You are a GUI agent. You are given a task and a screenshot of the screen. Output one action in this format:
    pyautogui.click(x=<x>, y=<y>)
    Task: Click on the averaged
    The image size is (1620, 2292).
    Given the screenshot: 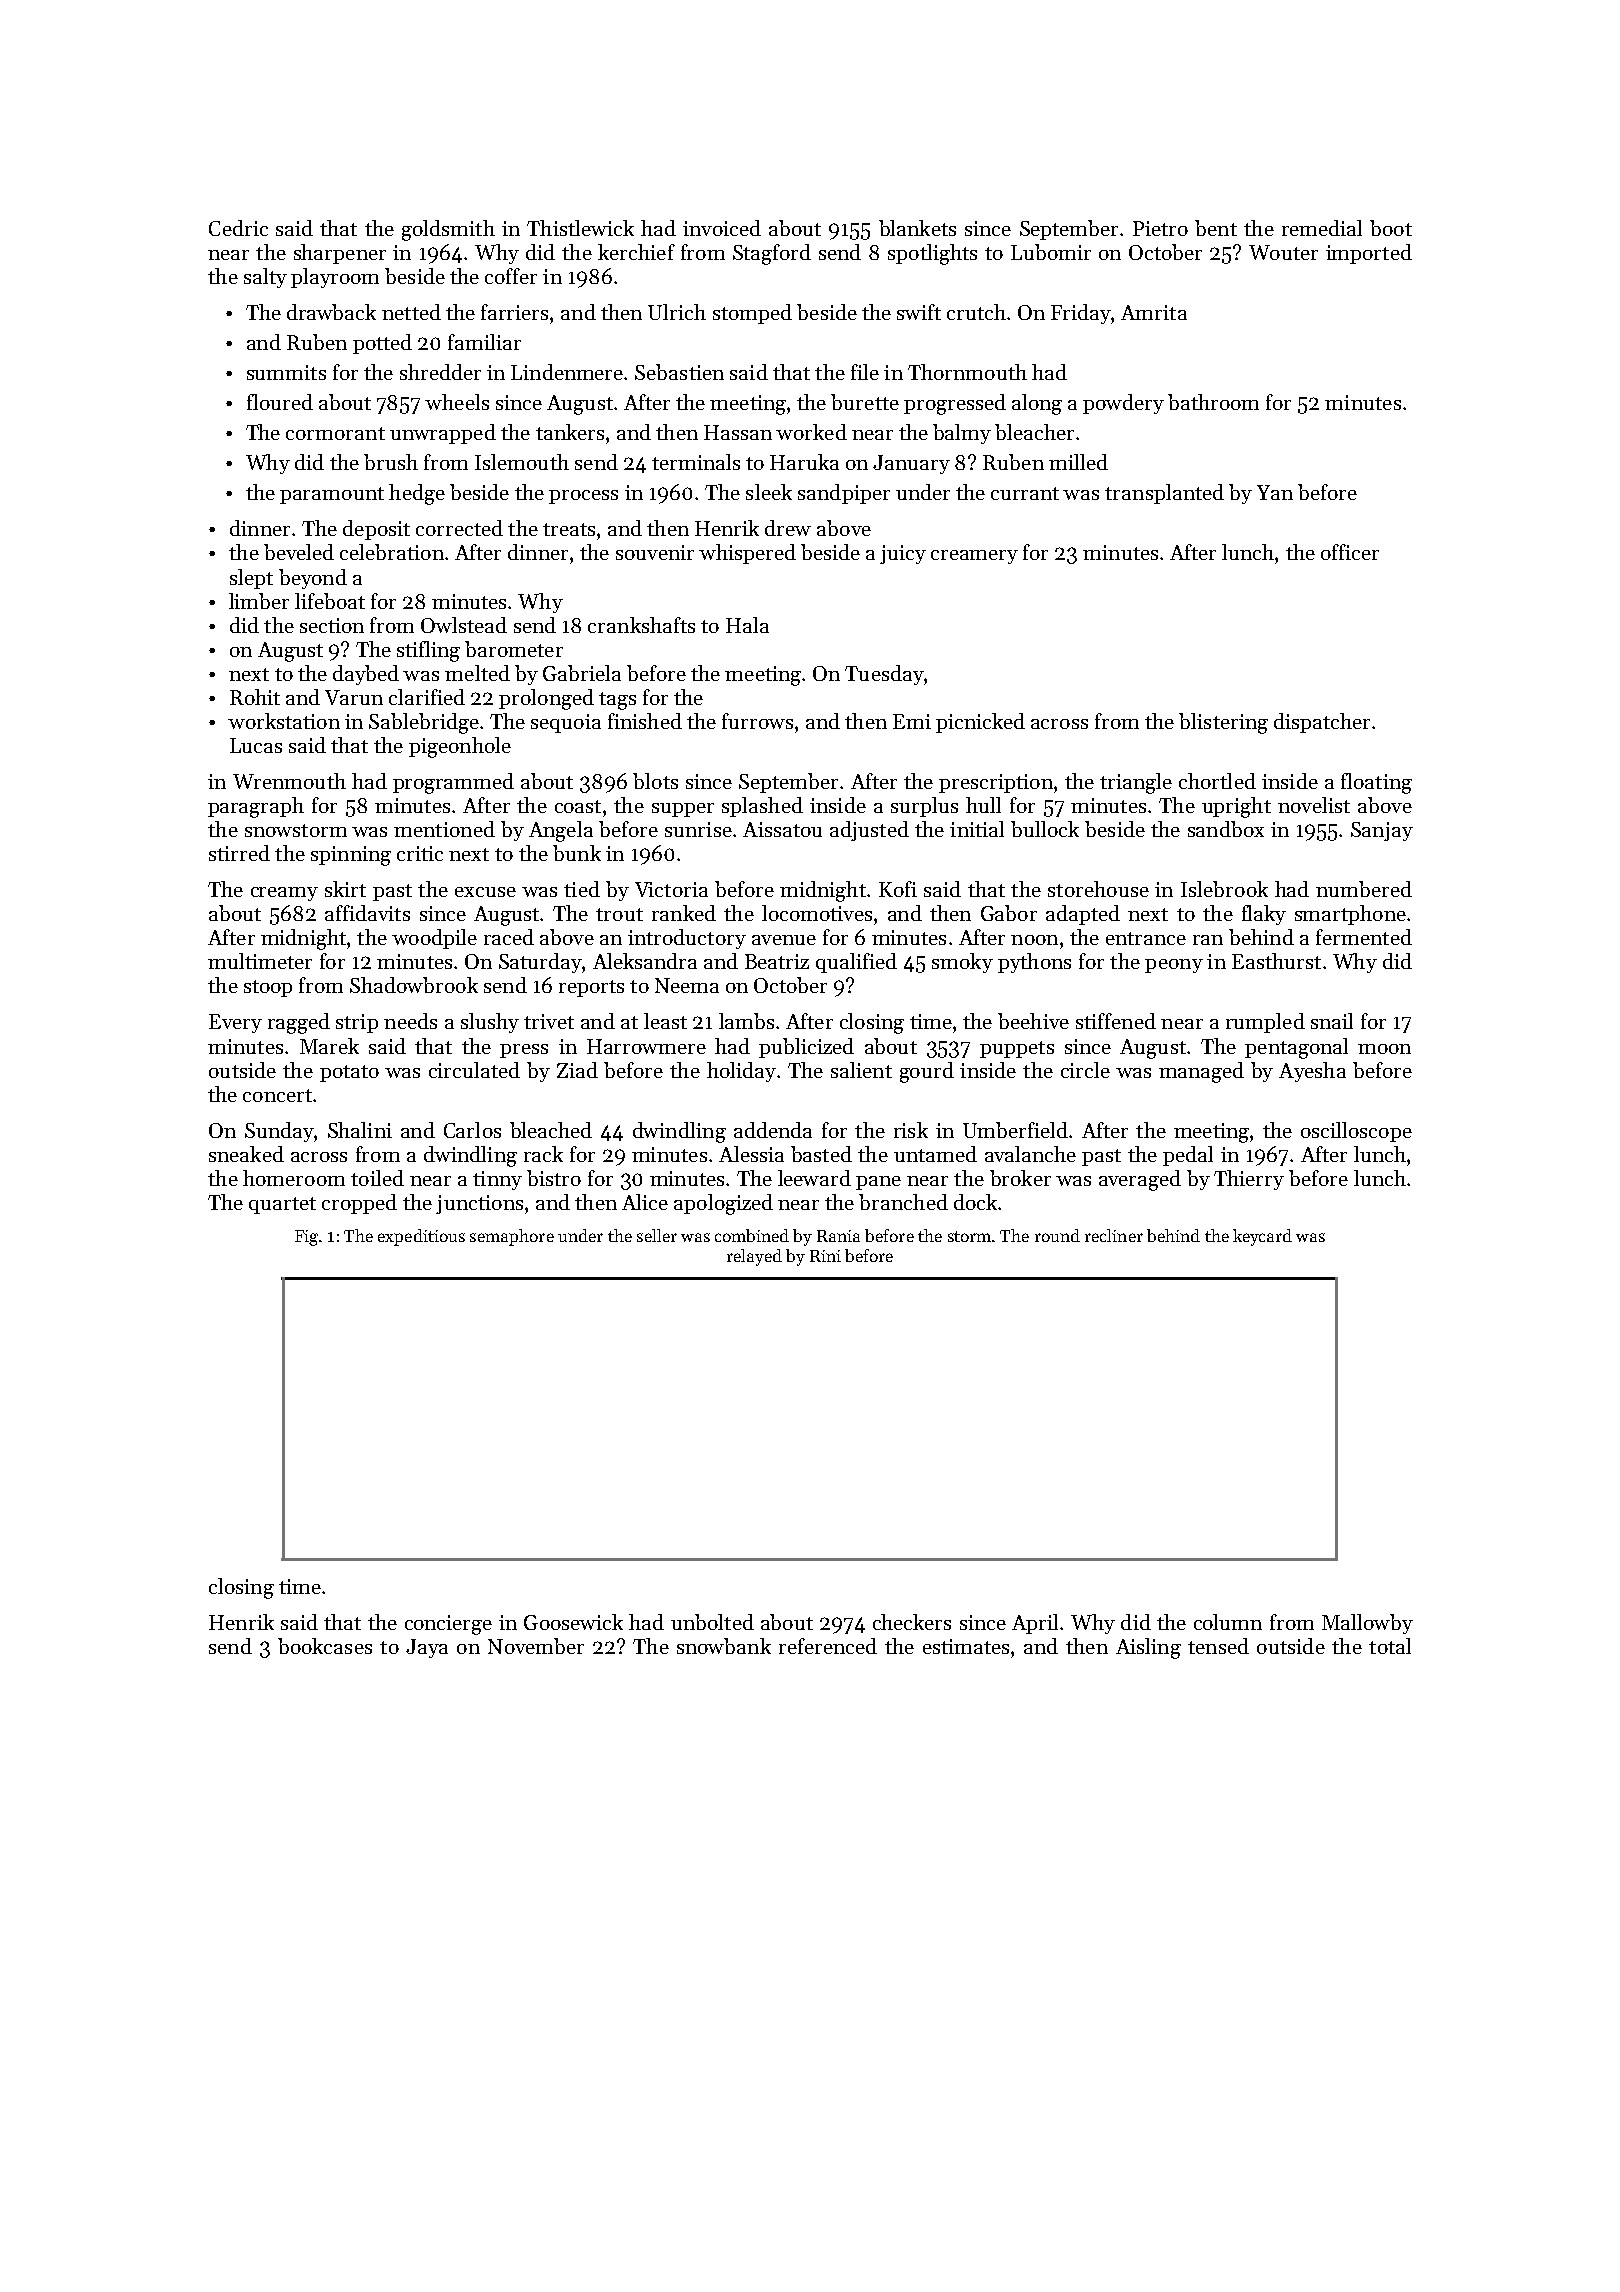 What is the action you would take?
    pyautogui.click(x=1140, y=1180)
